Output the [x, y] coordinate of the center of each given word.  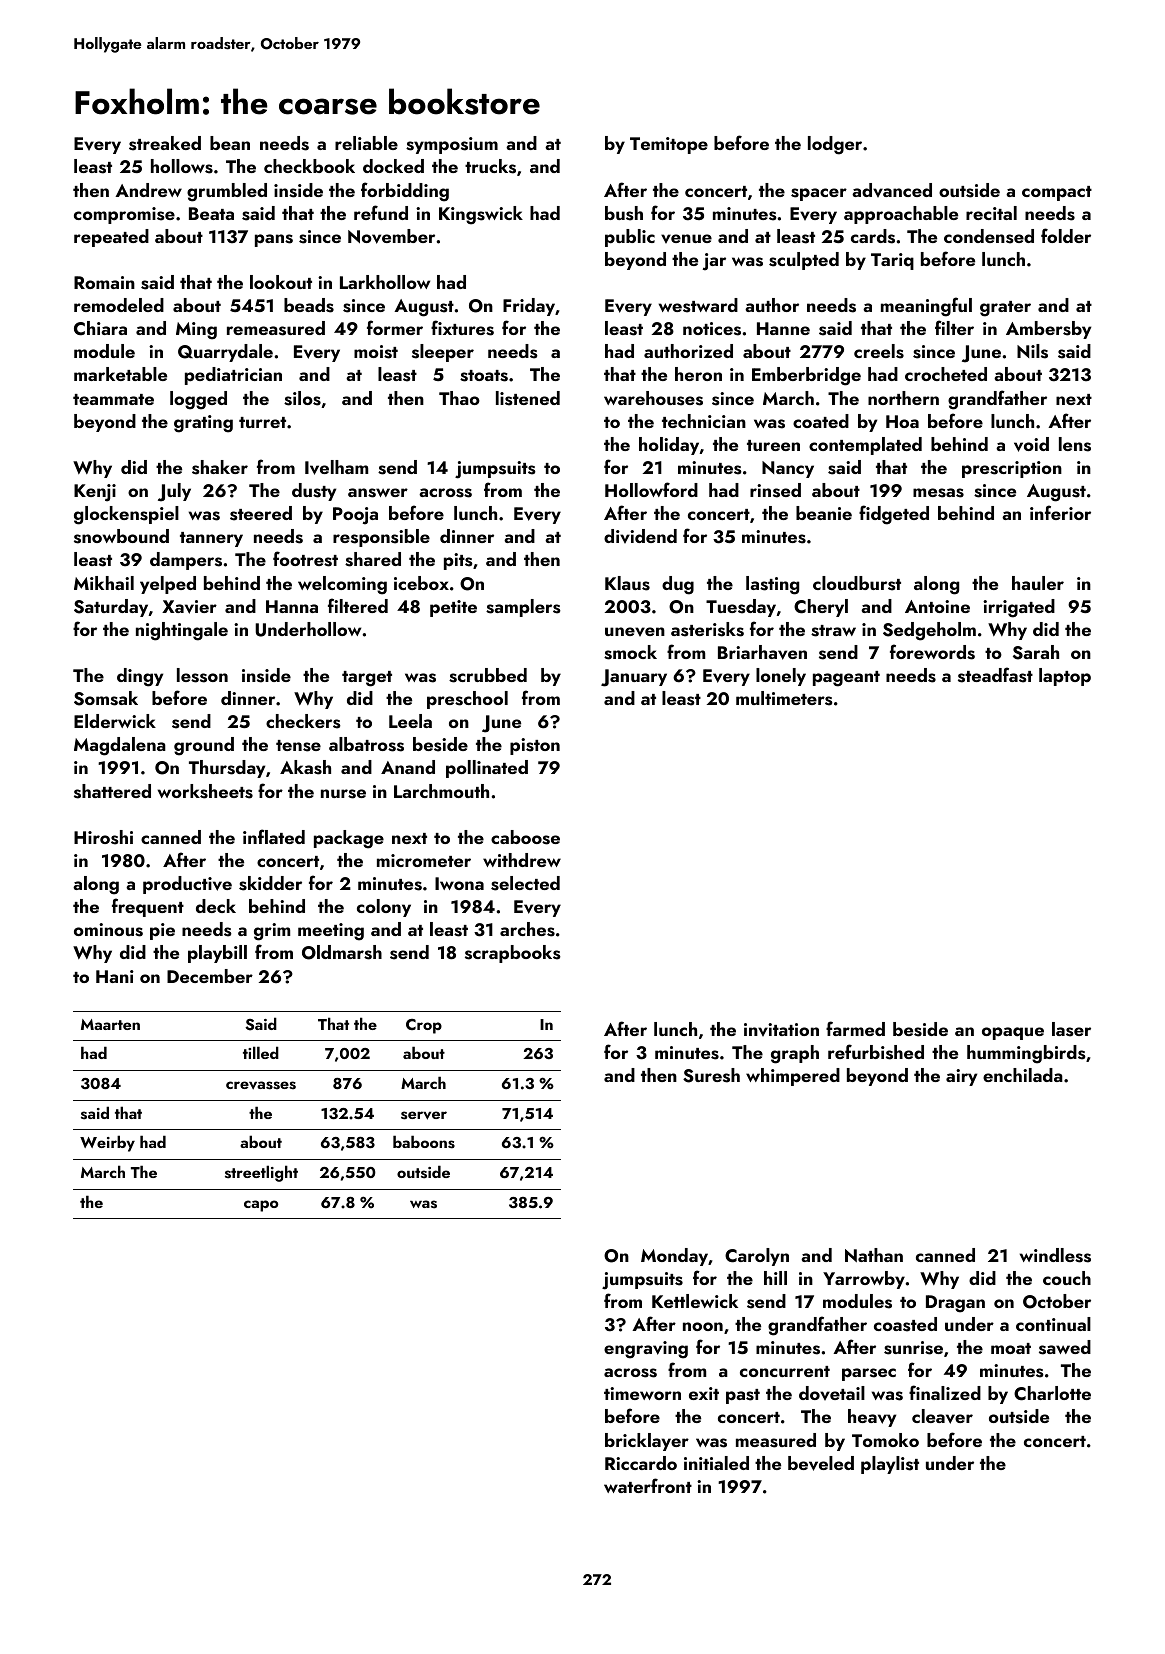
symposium [452, 145]
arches [527, 929]
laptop [1065, 677]
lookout [281, 282]
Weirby [107, 1143]
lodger [835, 145]
